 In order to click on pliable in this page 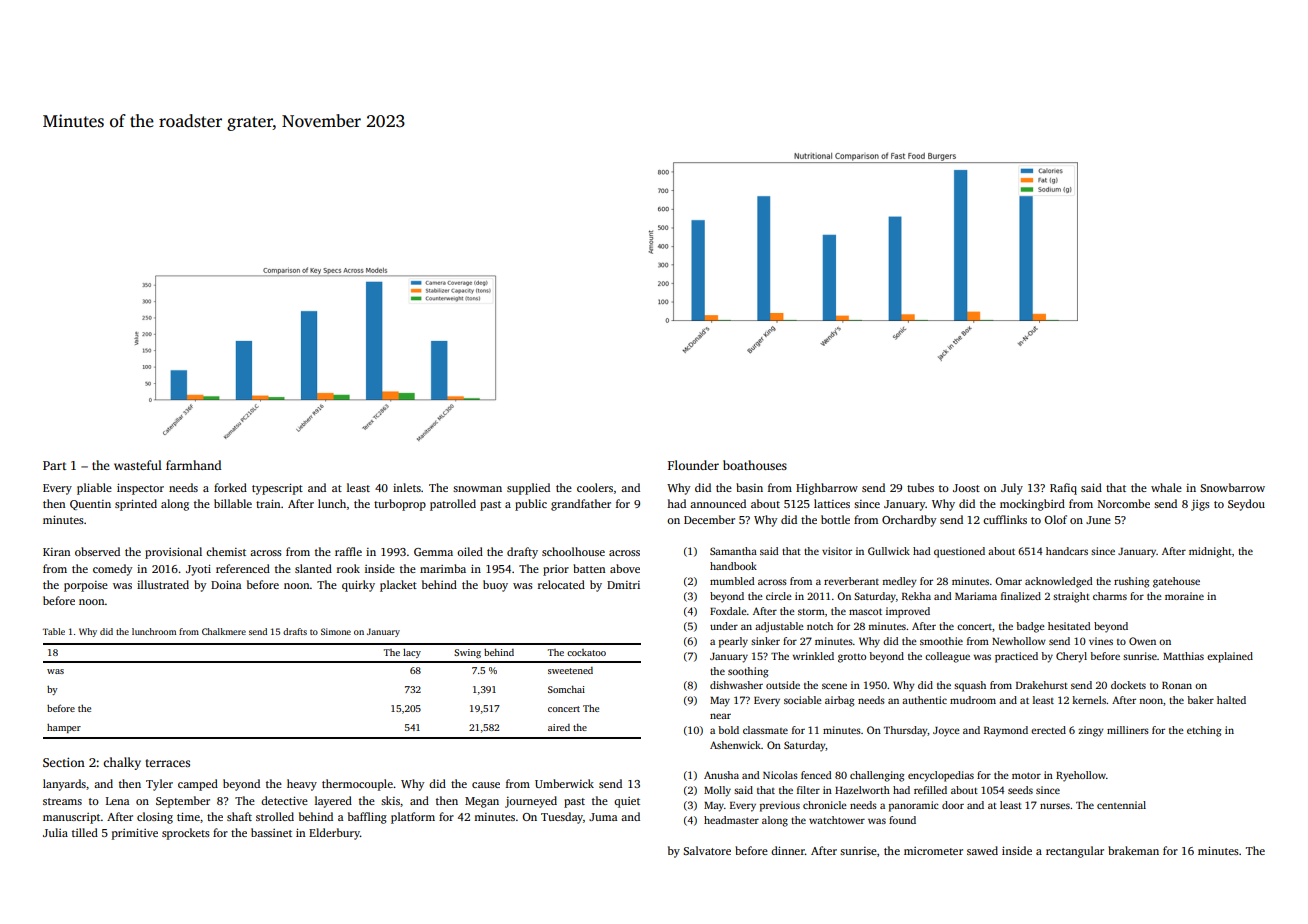, I will do `click(94, 489)`.
